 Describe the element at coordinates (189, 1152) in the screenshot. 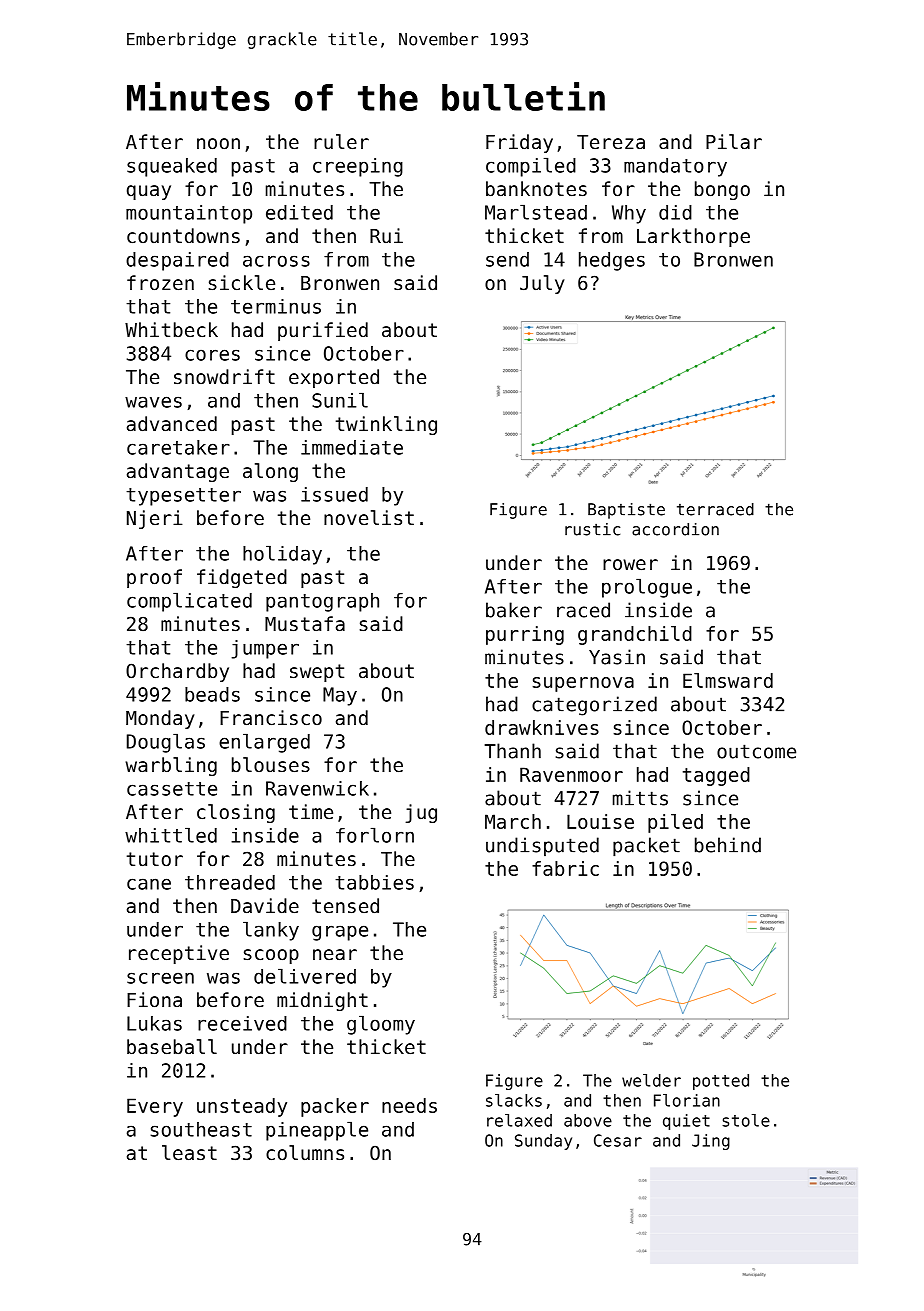

I see `least` at that location.
